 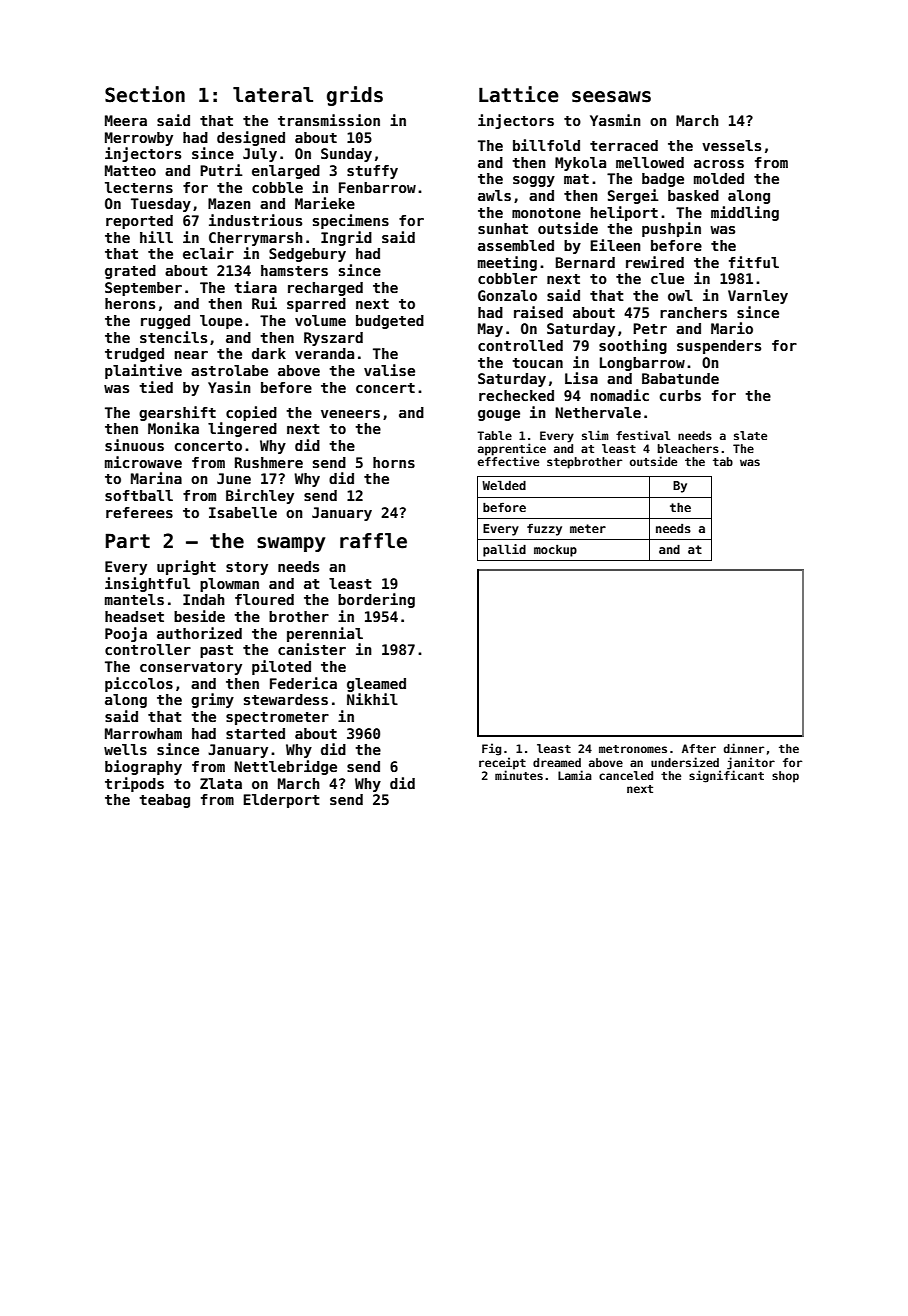 What do you see at coordinates (281, 801) in the page?
I see `Elderport` at bounding box center [281, 801].
